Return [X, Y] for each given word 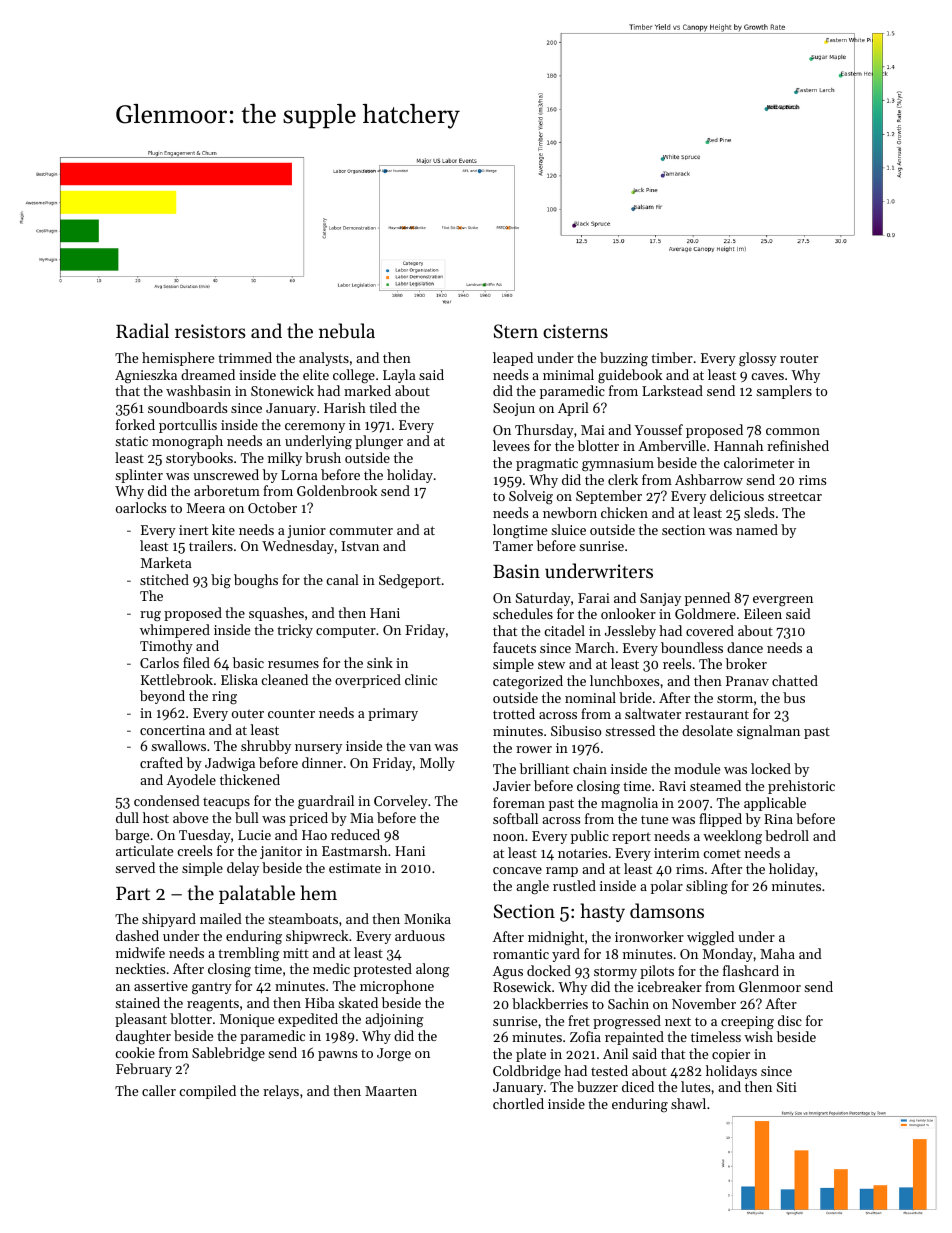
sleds [759, 512]
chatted [795, 680]
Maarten [391, 1091]
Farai [594, 598]
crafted [161, 762]
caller [159, 1090]
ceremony [315, 428]
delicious [737, 495]
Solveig [531, 497]
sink [380, 662]
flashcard [751, 970]
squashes [276, 614]
